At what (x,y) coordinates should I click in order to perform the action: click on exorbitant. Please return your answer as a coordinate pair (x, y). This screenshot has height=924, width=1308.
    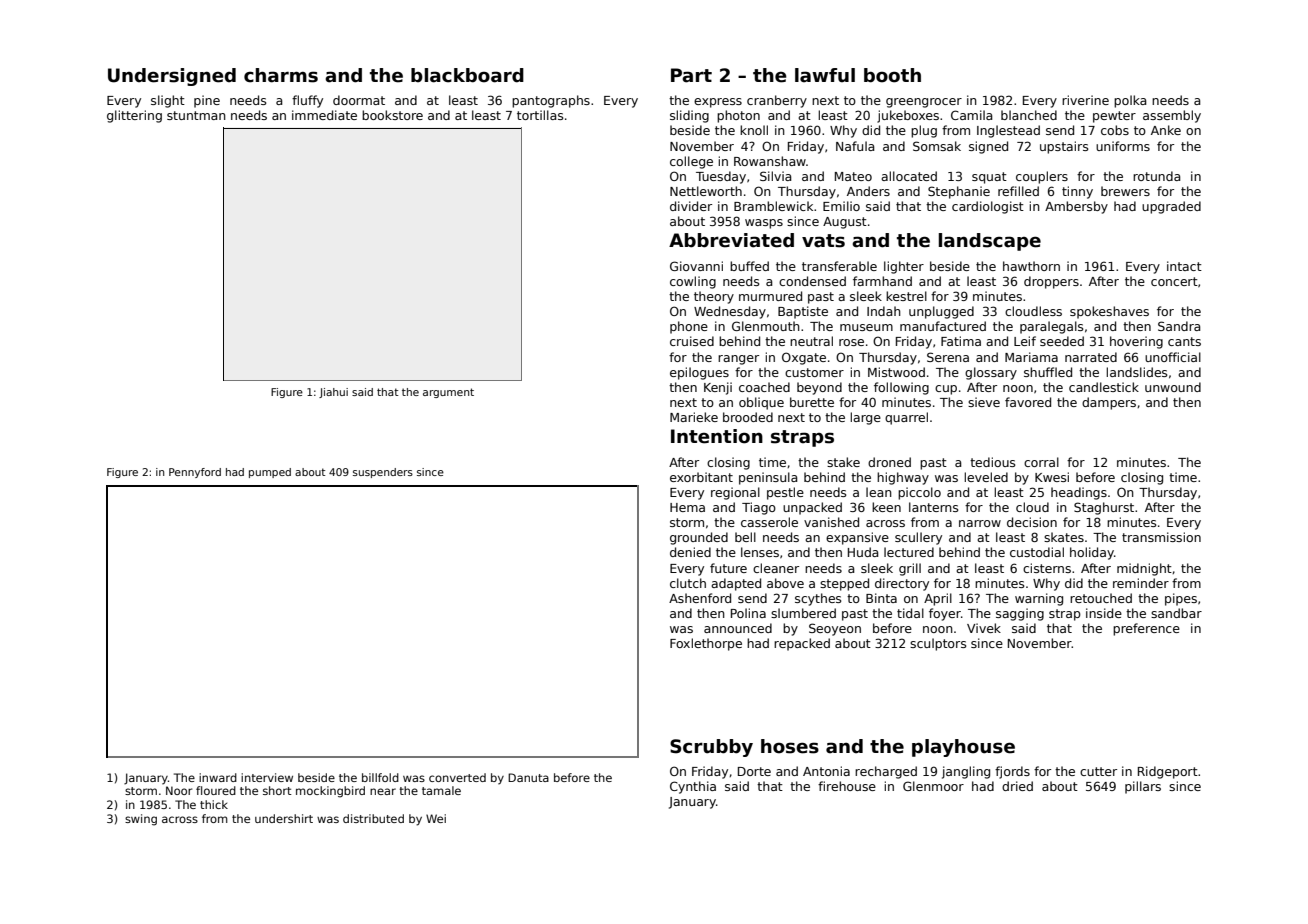
    Looking at the image, I should click on (701, 477).
